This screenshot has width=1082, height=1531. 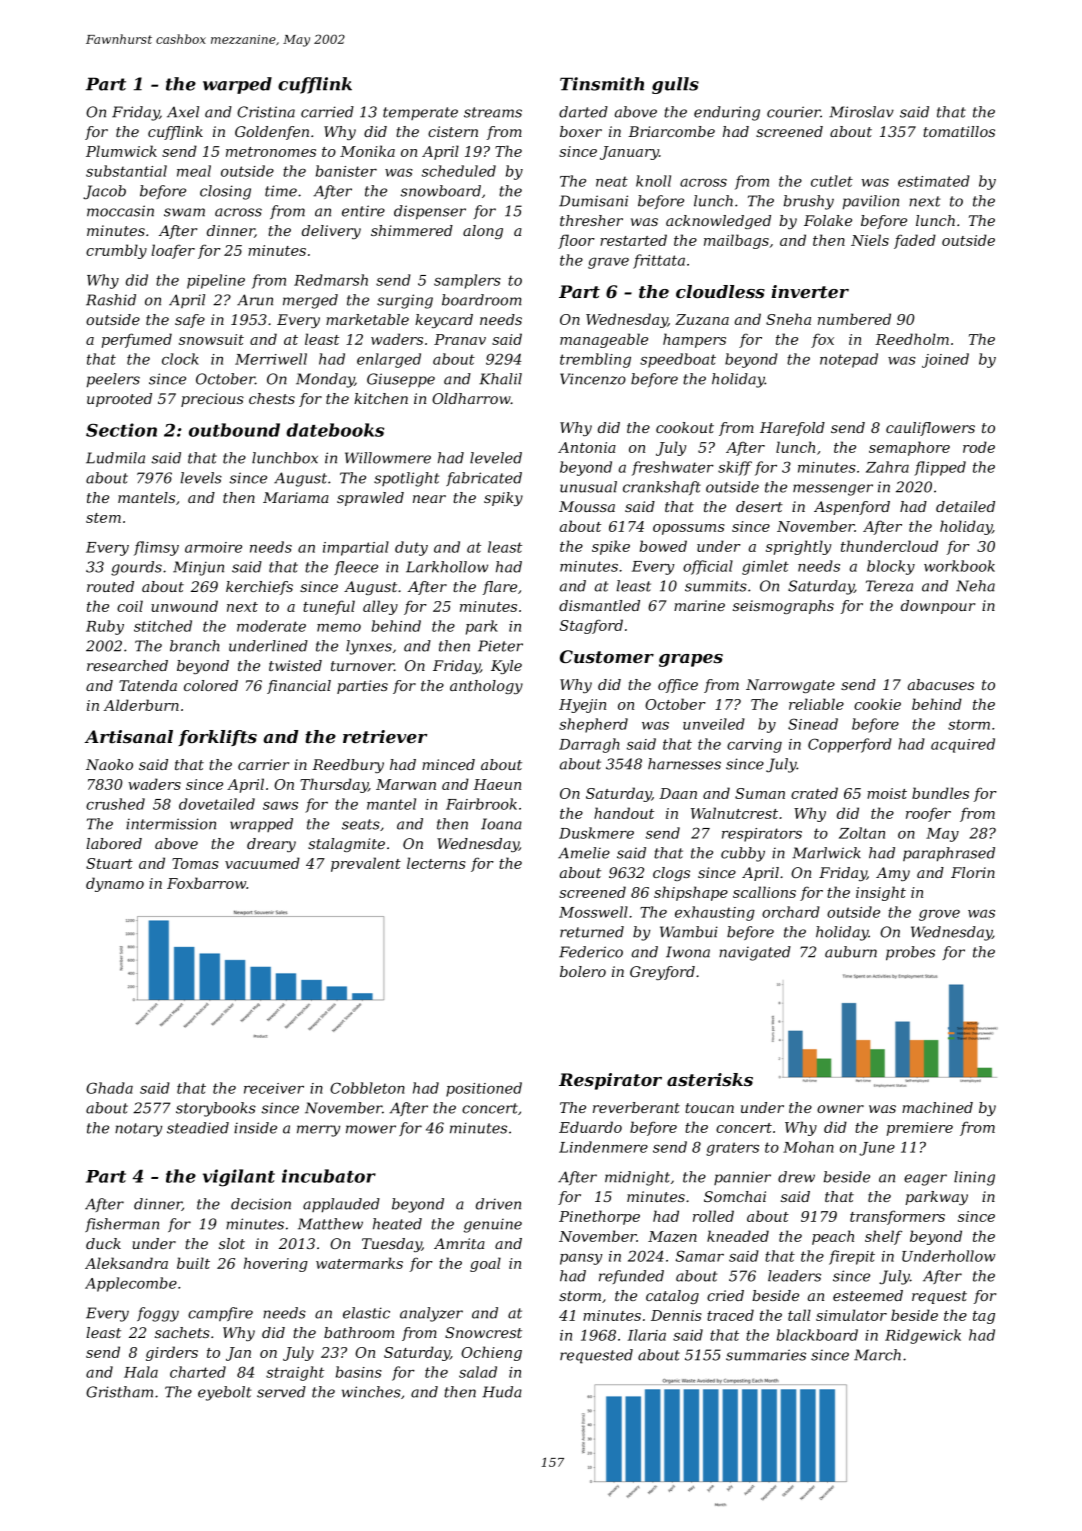 What do you see at coordinates (276, 1264) in the screenshot?
I see `hovering` at bounding box center [276, 1264].
